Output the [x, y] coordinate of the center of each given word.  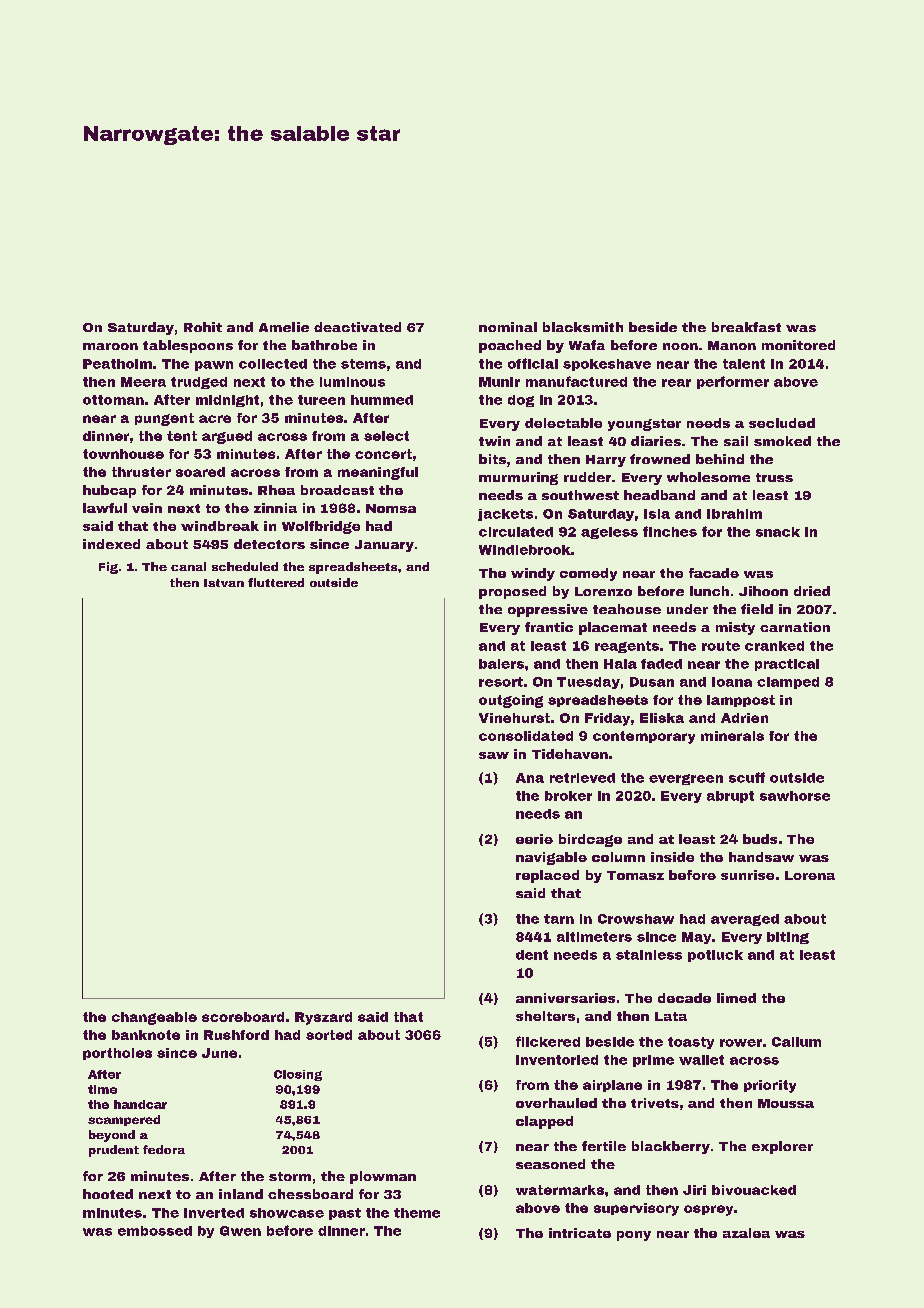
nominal [508, 327]
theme [417, 1213]
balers [501, 664]
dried [812, 591]
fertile [604, 1146]
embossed [155, 1231]
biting [788, 938]
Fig [108, 568]
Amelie [284, 327]
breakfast [746, 327]
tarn [559, 919]
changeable [154, 1018]
